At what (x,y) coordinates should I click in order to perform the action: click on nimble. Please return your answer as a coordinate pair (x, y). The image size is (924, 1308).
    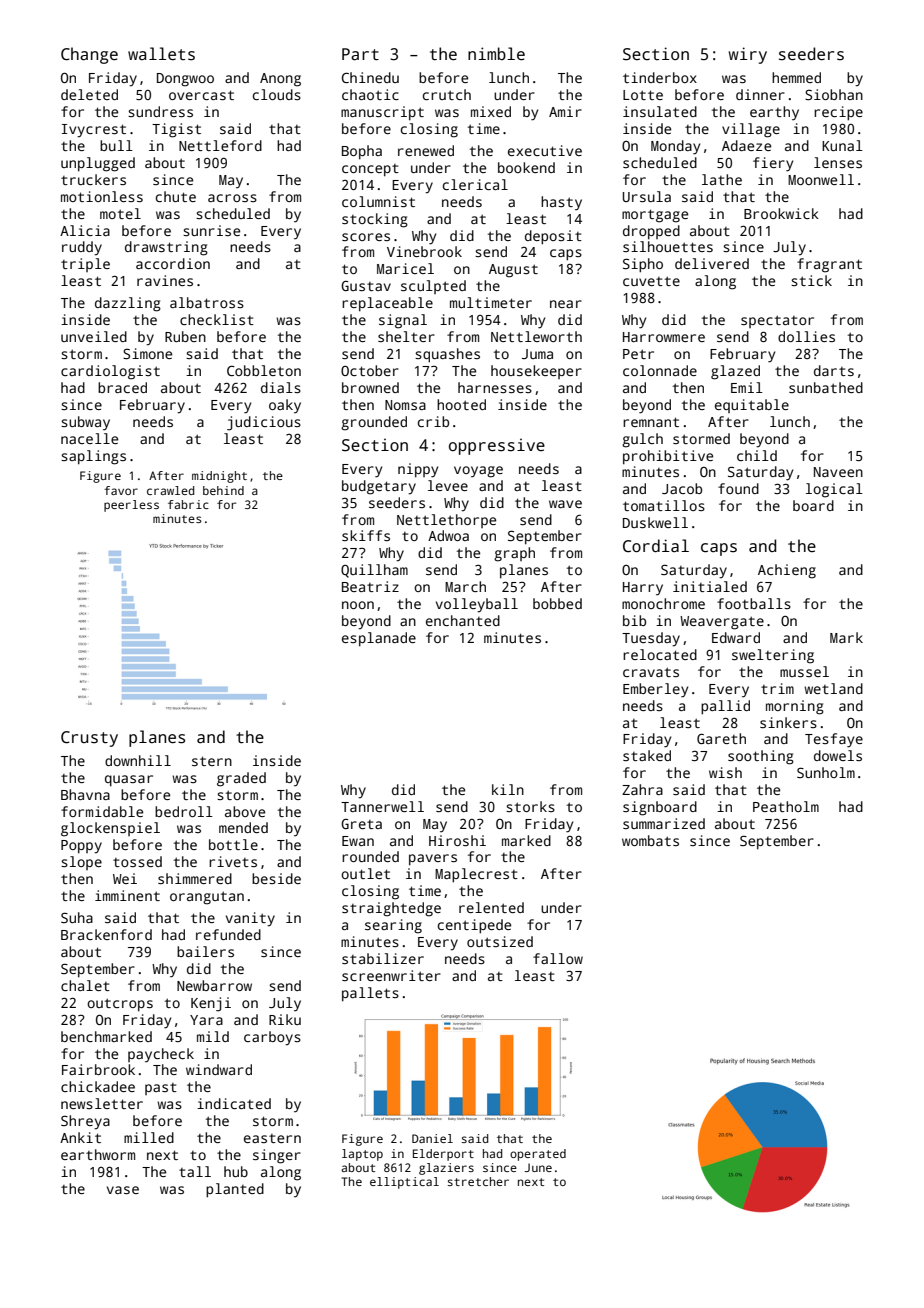
    Looking at the image, I should click on (496, 53).
